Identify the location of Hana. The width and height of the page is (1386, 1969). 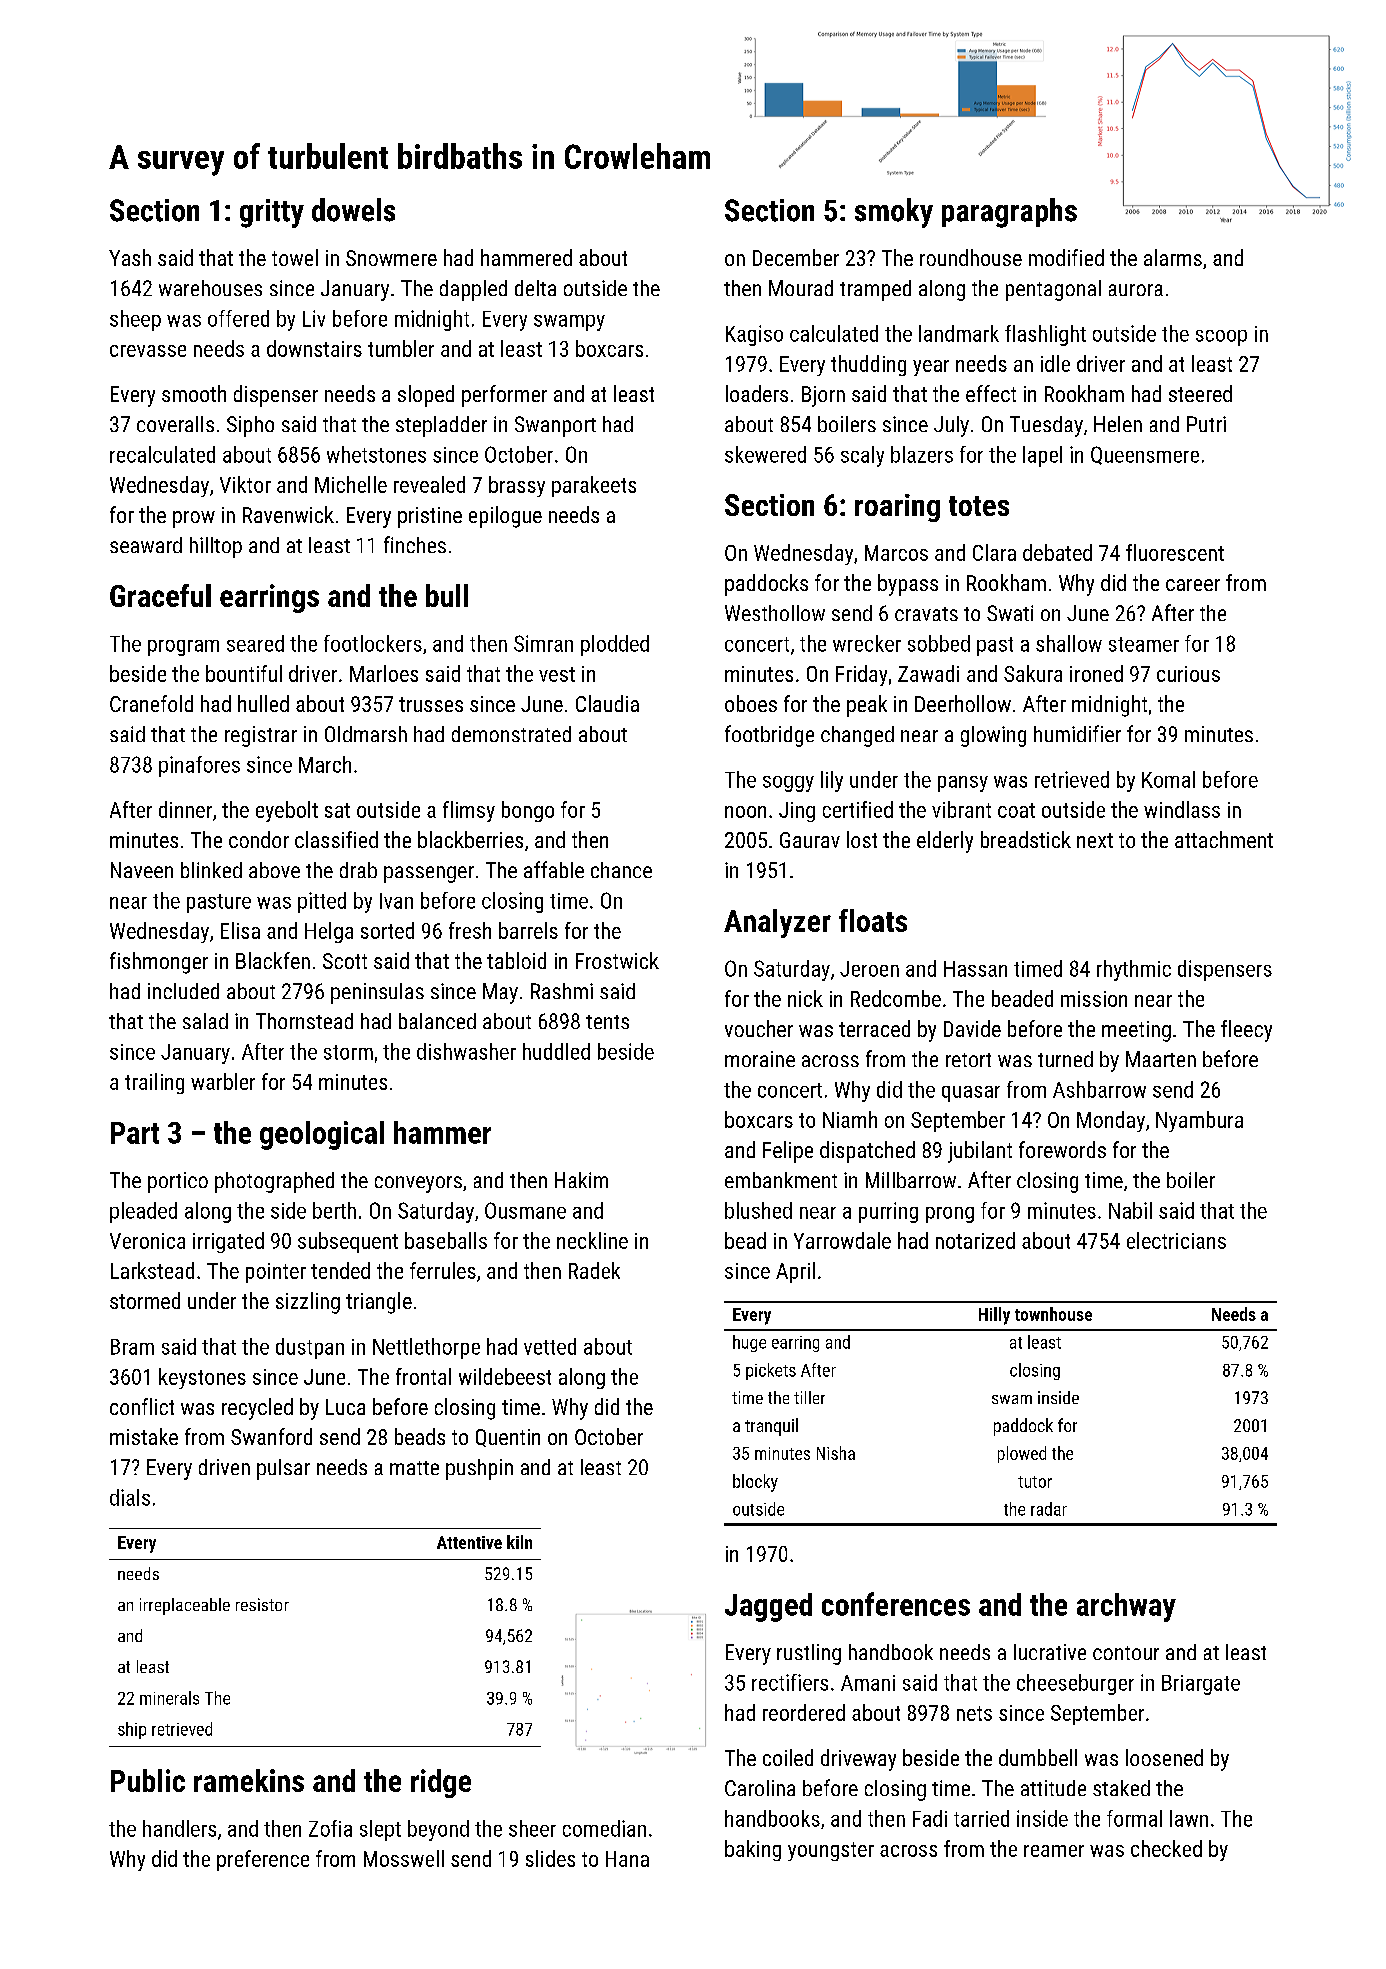
(627, 1859).
